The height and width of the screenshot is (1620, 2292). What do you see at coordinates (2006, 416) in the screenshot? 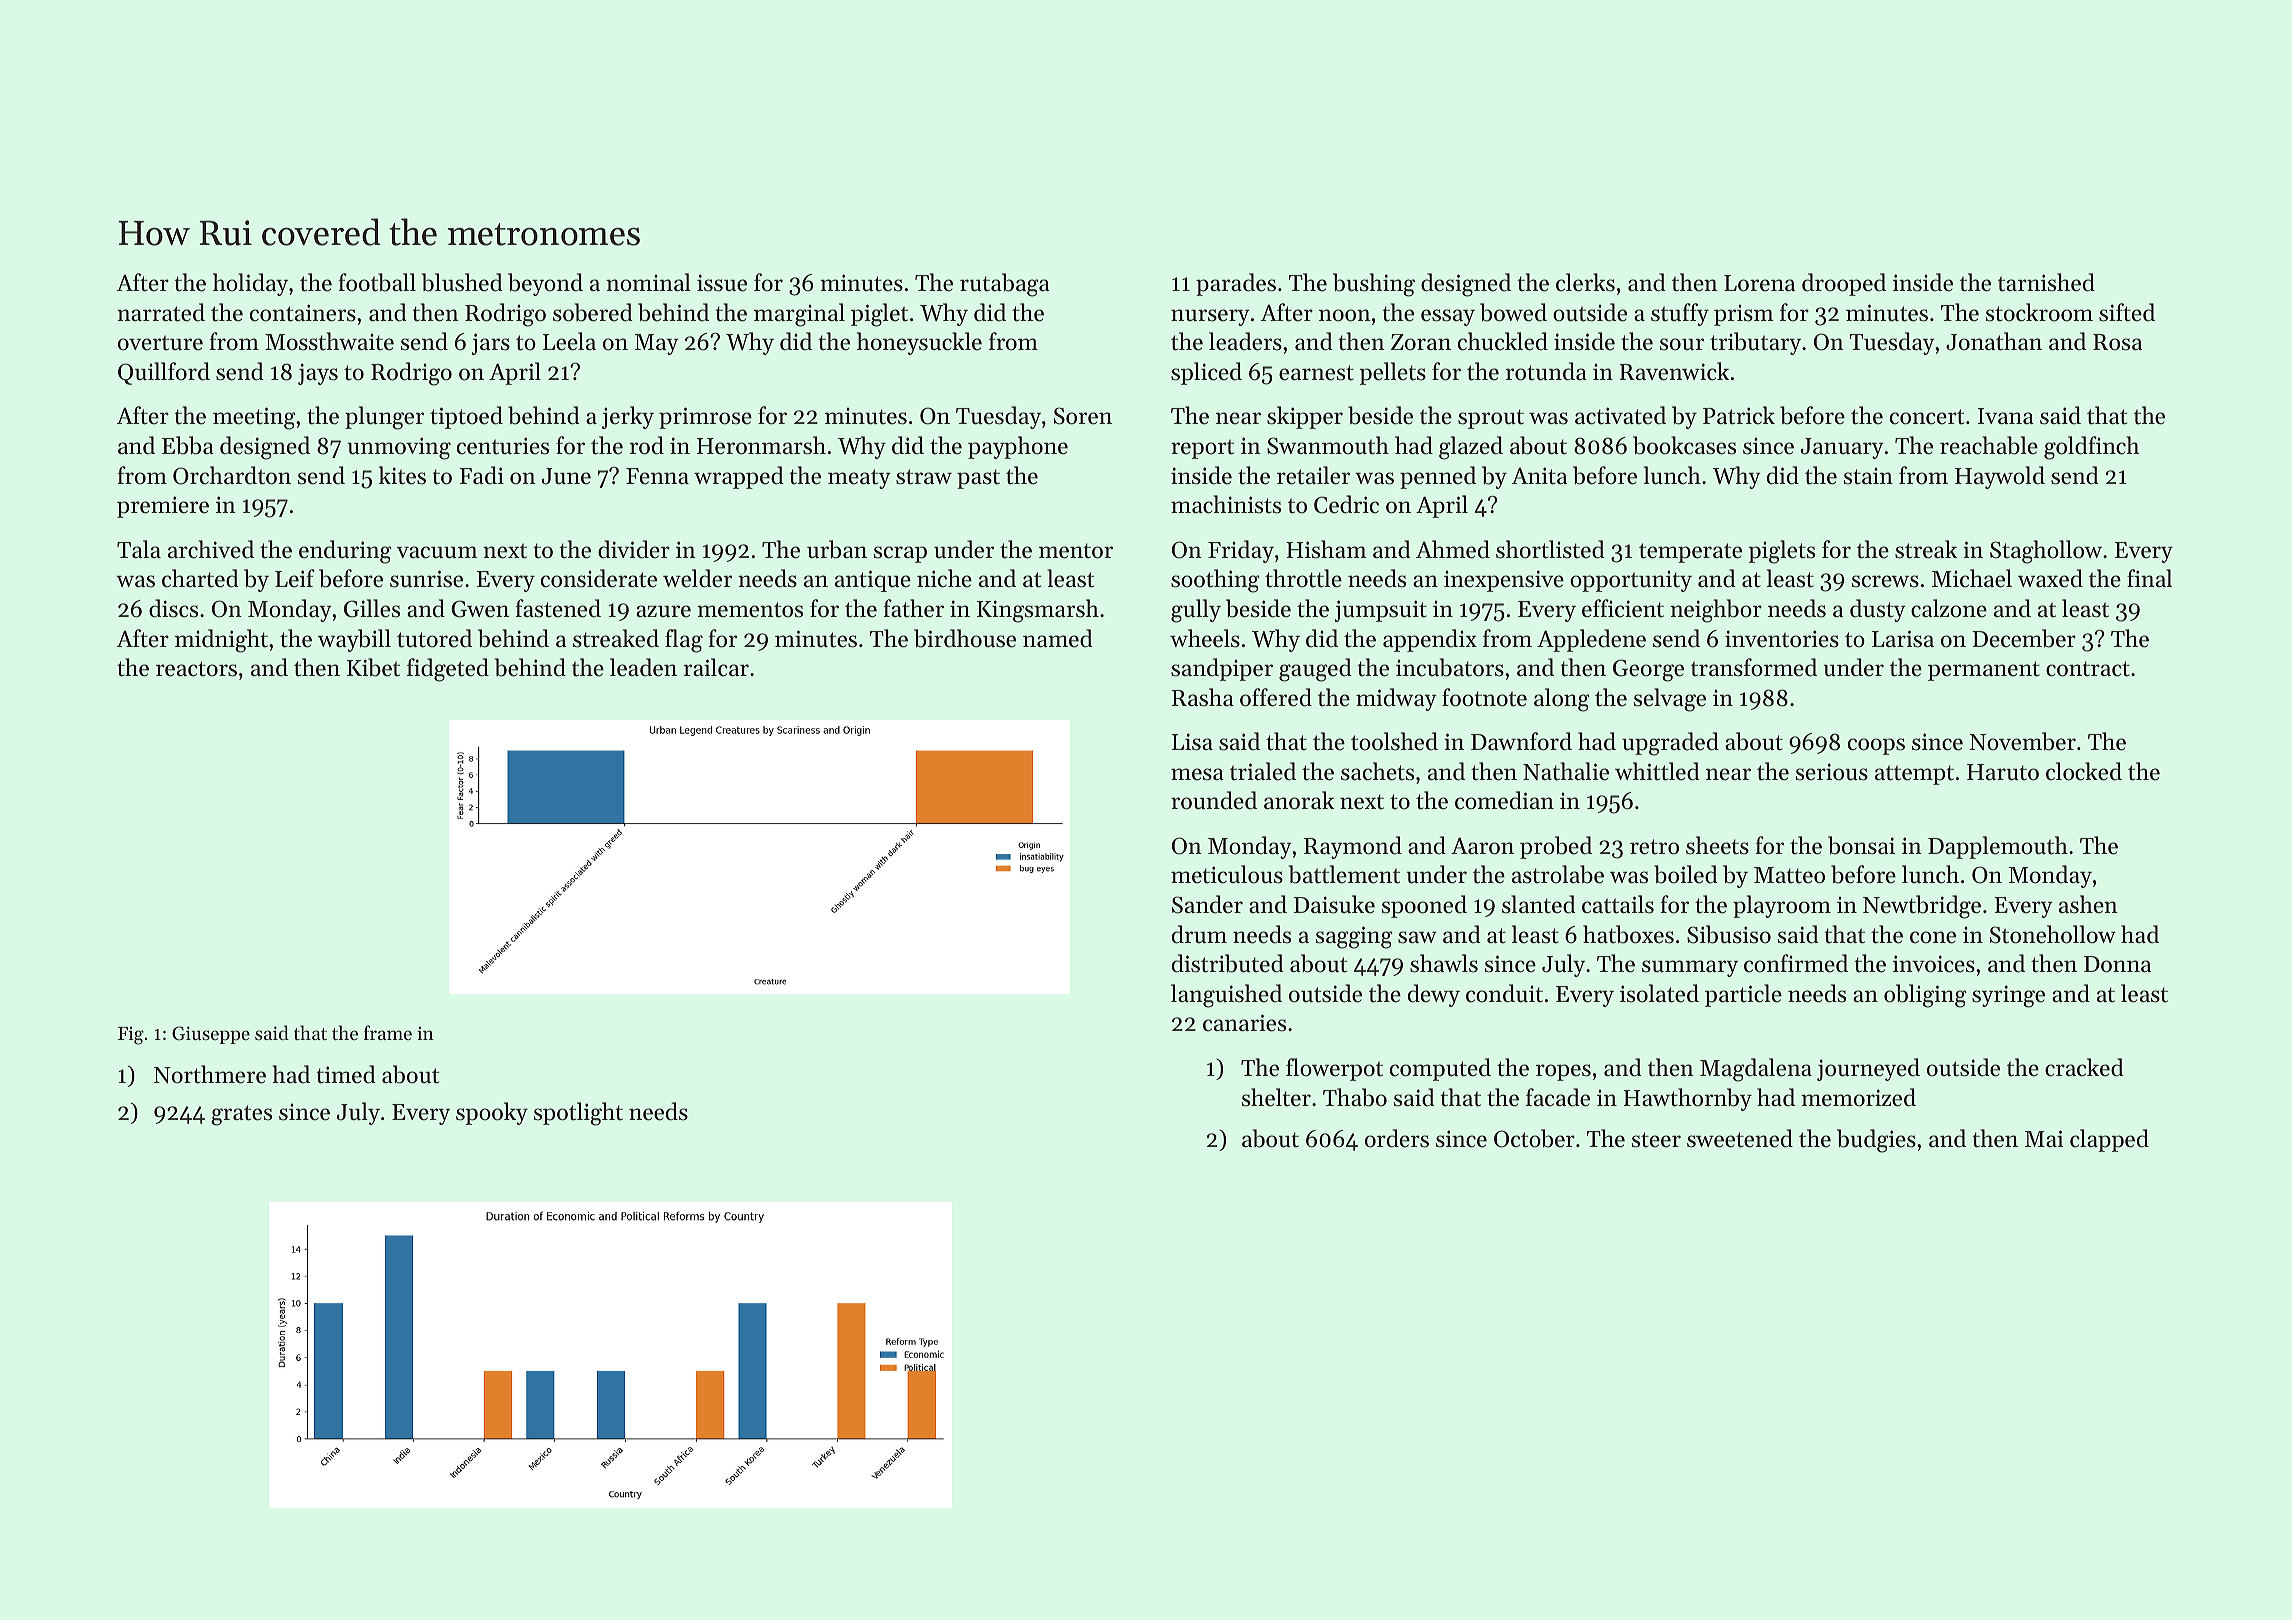
I see `Ivana` at bounding box center [2006, 416].
